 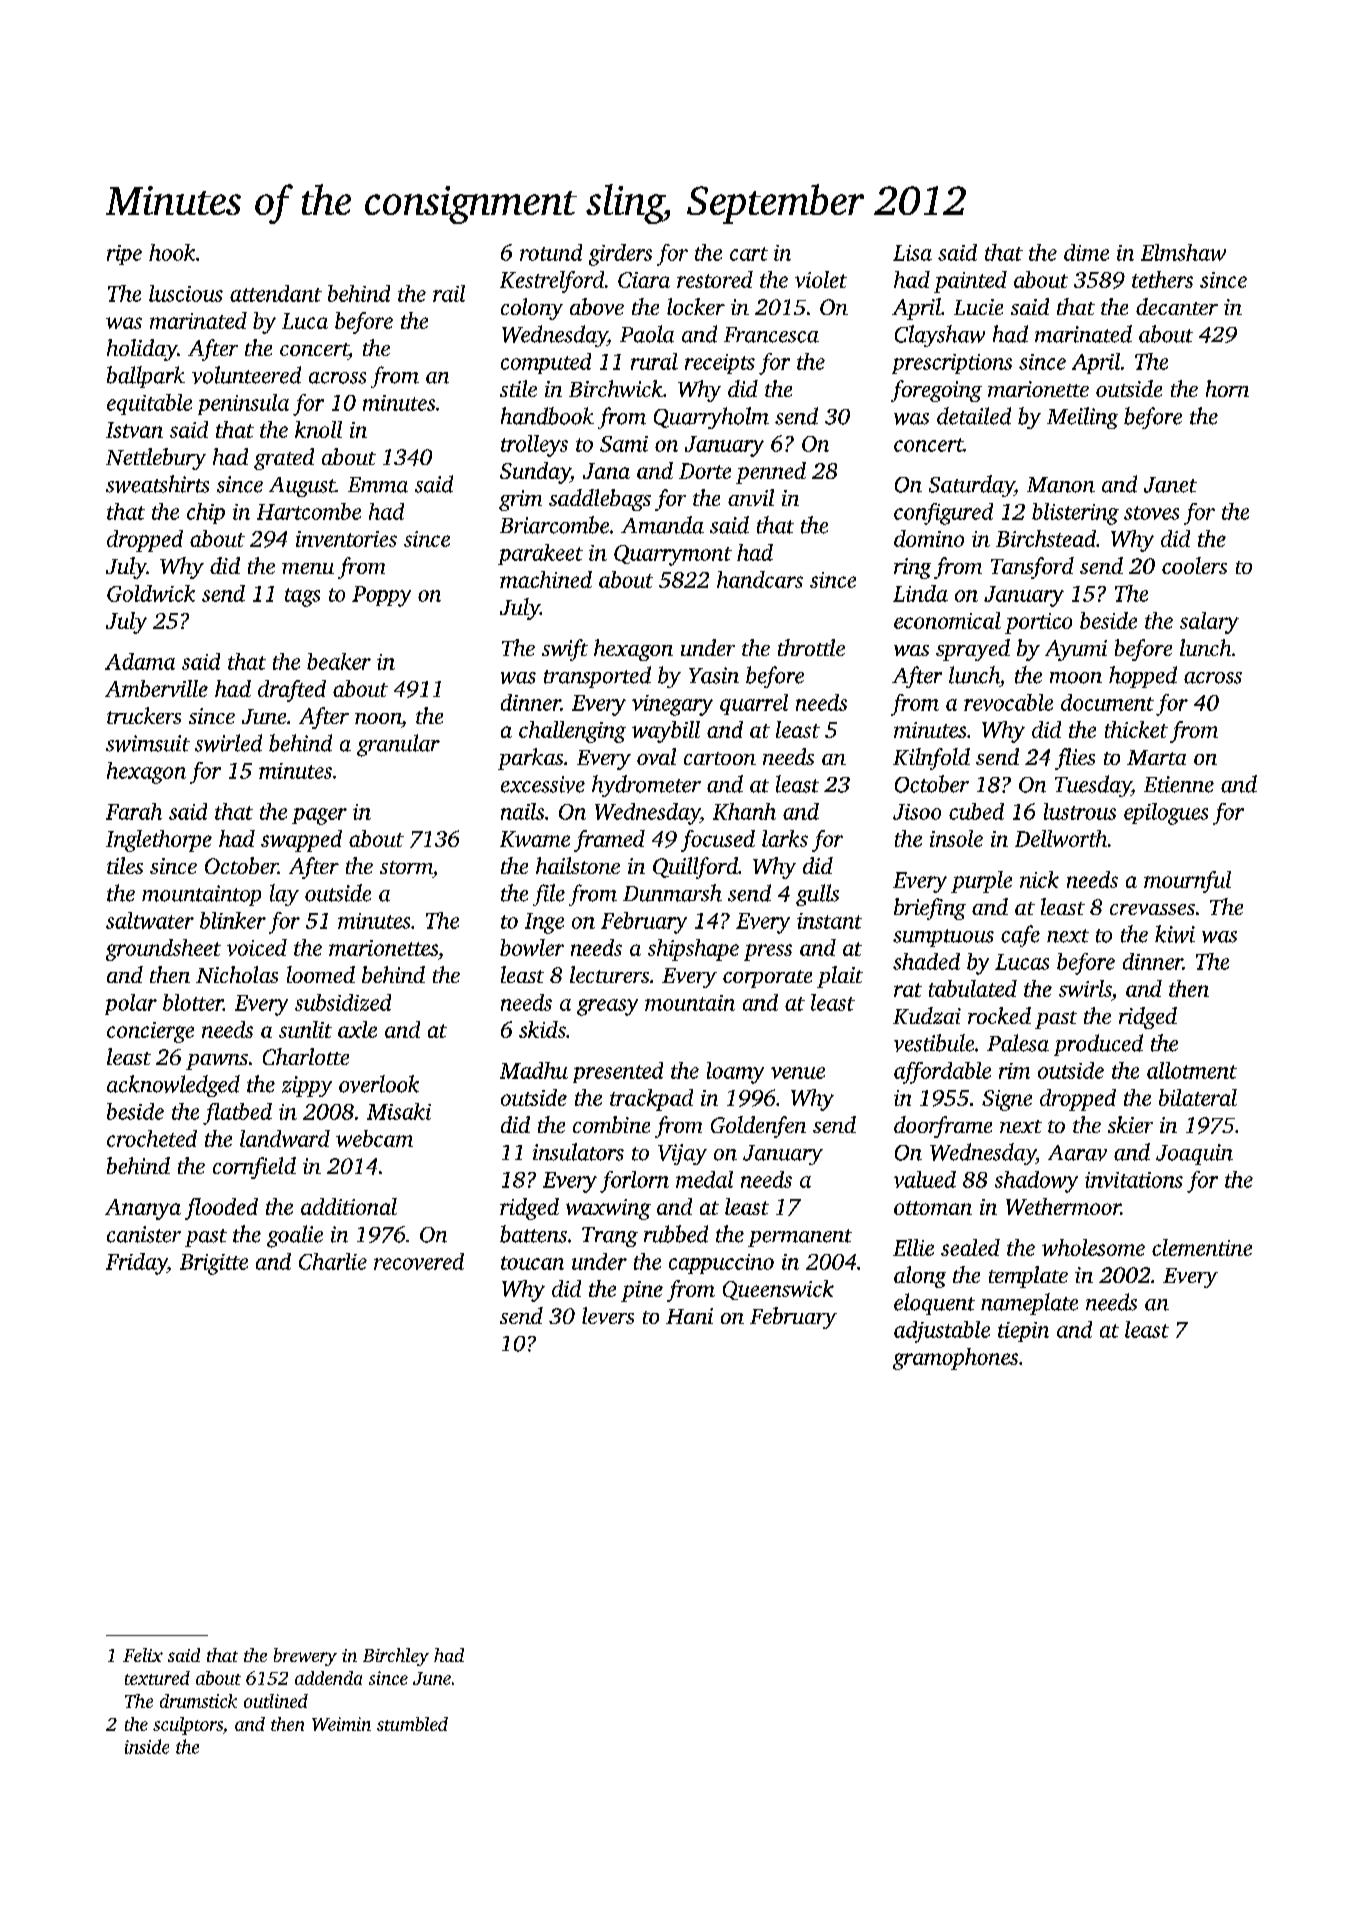 What do you see at coordinates (955, 1359) in the image?
I see `gramophones` at bounding box center [955, 1359].
